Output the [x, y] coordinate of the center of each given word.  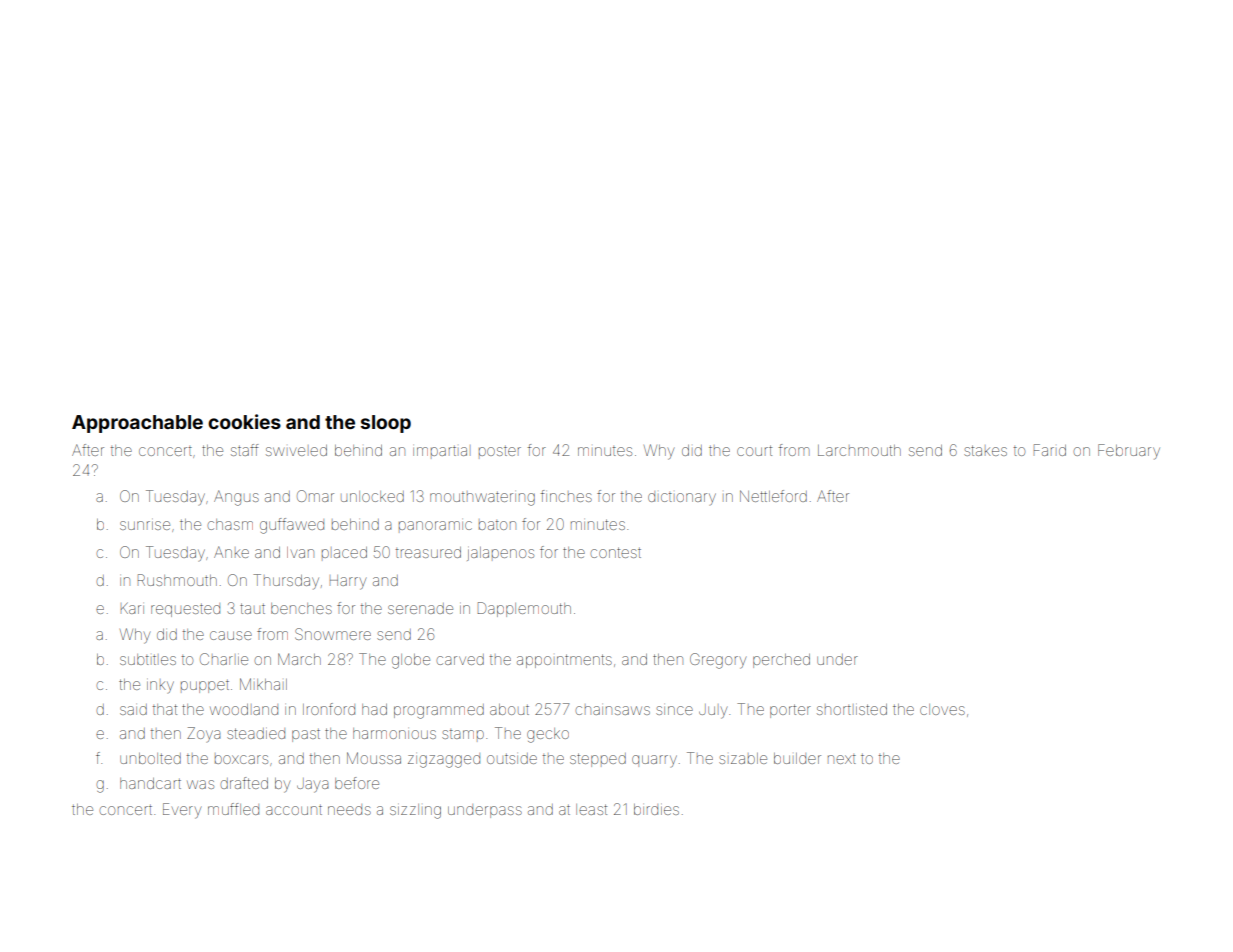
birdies [656, 809]
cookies [244, 421]
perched [781, 661]
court [754, 450]
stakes [985, 450]
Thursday [286, 582]
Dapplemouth [524, 609]
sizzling [415, 811]
